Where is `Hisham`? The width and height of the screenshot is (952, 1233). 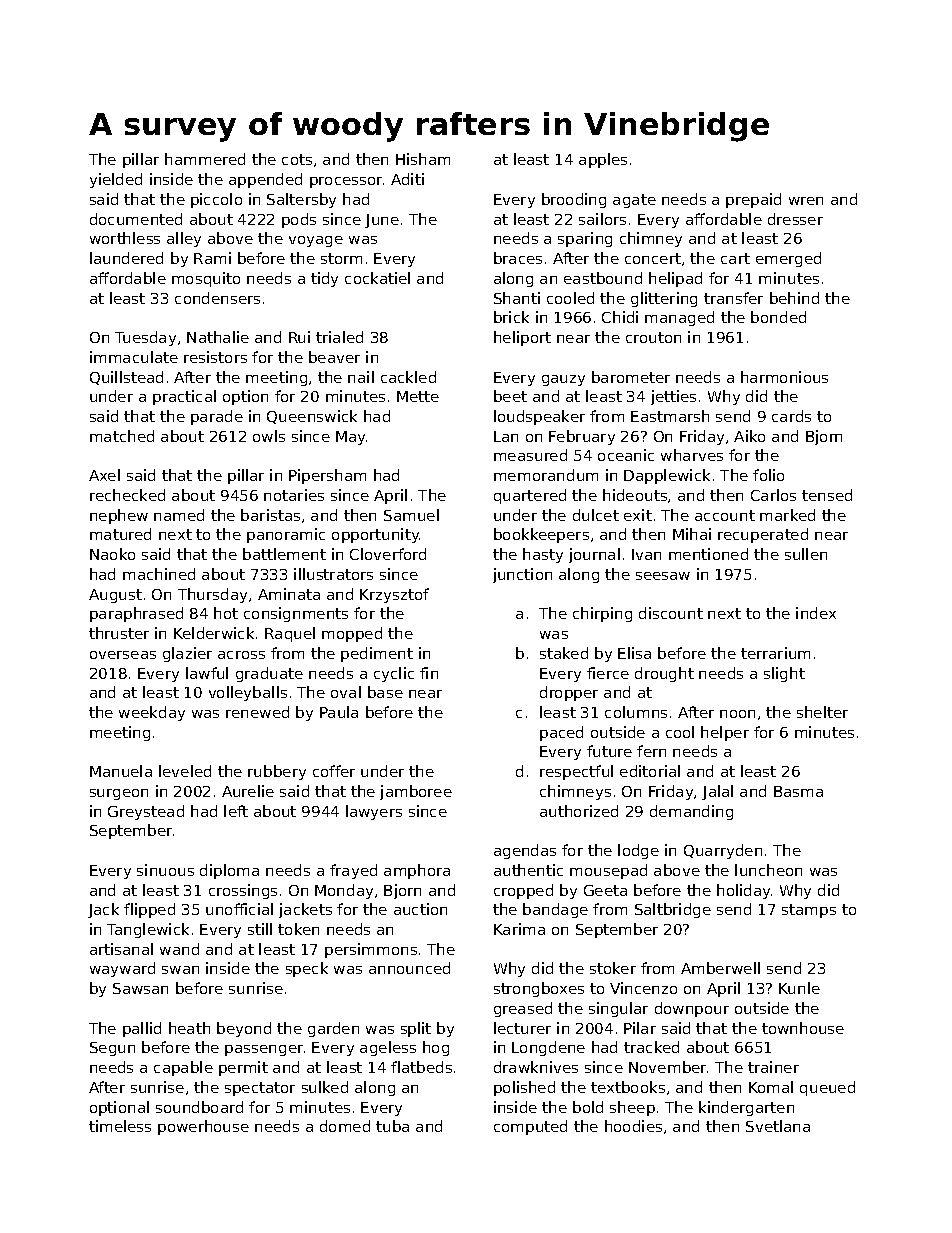 Hisham is located at coordinates (423, 159).
